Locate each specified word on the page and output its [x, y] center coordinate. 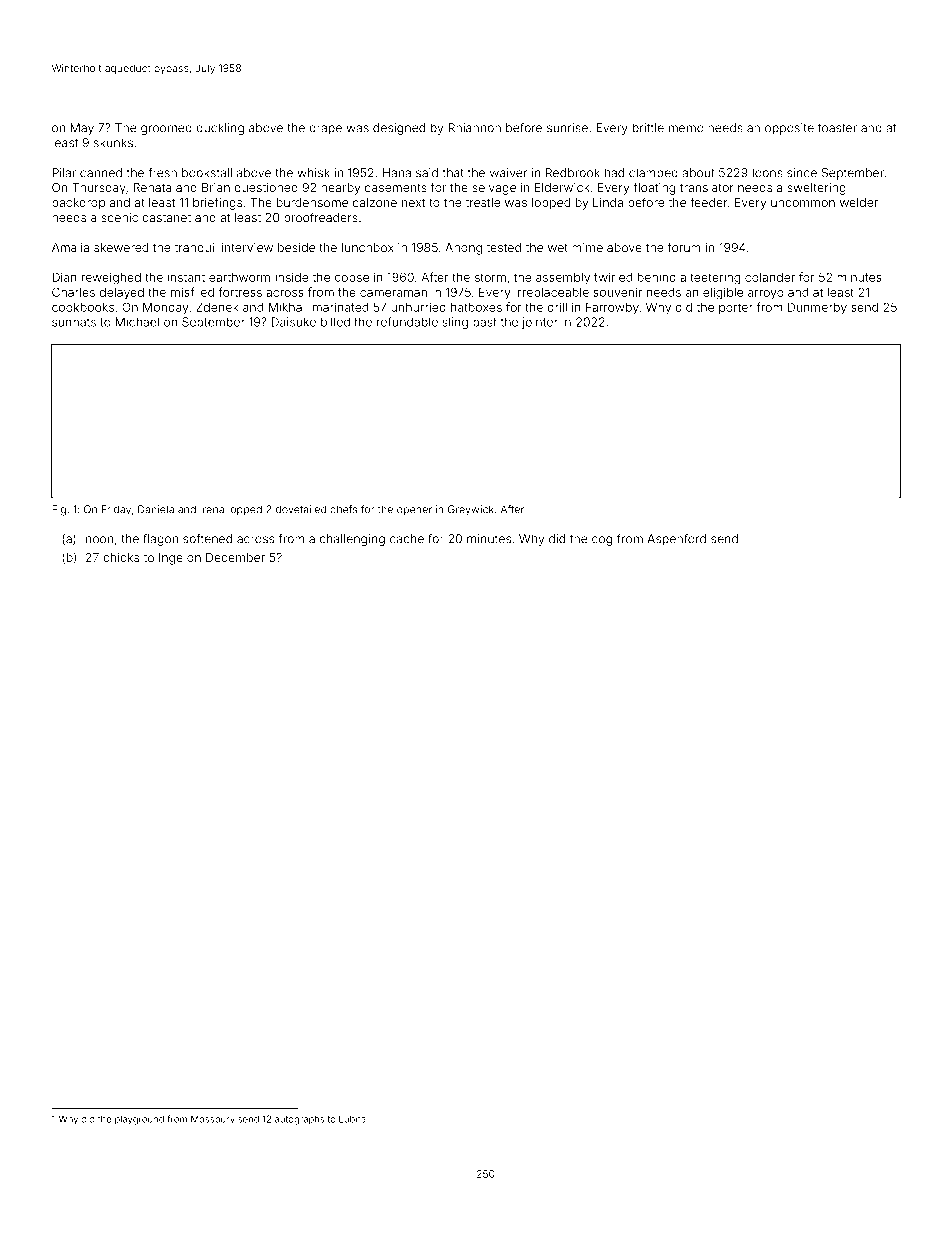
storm [490, 277]
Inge [171, 559]
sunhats [74, 322]
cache [407, 539]
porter [736, 308]
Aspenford [676, 540]
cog [602, 541]
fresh [162, 173]
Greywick [471, 510]
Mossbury [213, 1120]
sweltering [816, 189]
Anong [463, 249]
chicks [121, 557]
